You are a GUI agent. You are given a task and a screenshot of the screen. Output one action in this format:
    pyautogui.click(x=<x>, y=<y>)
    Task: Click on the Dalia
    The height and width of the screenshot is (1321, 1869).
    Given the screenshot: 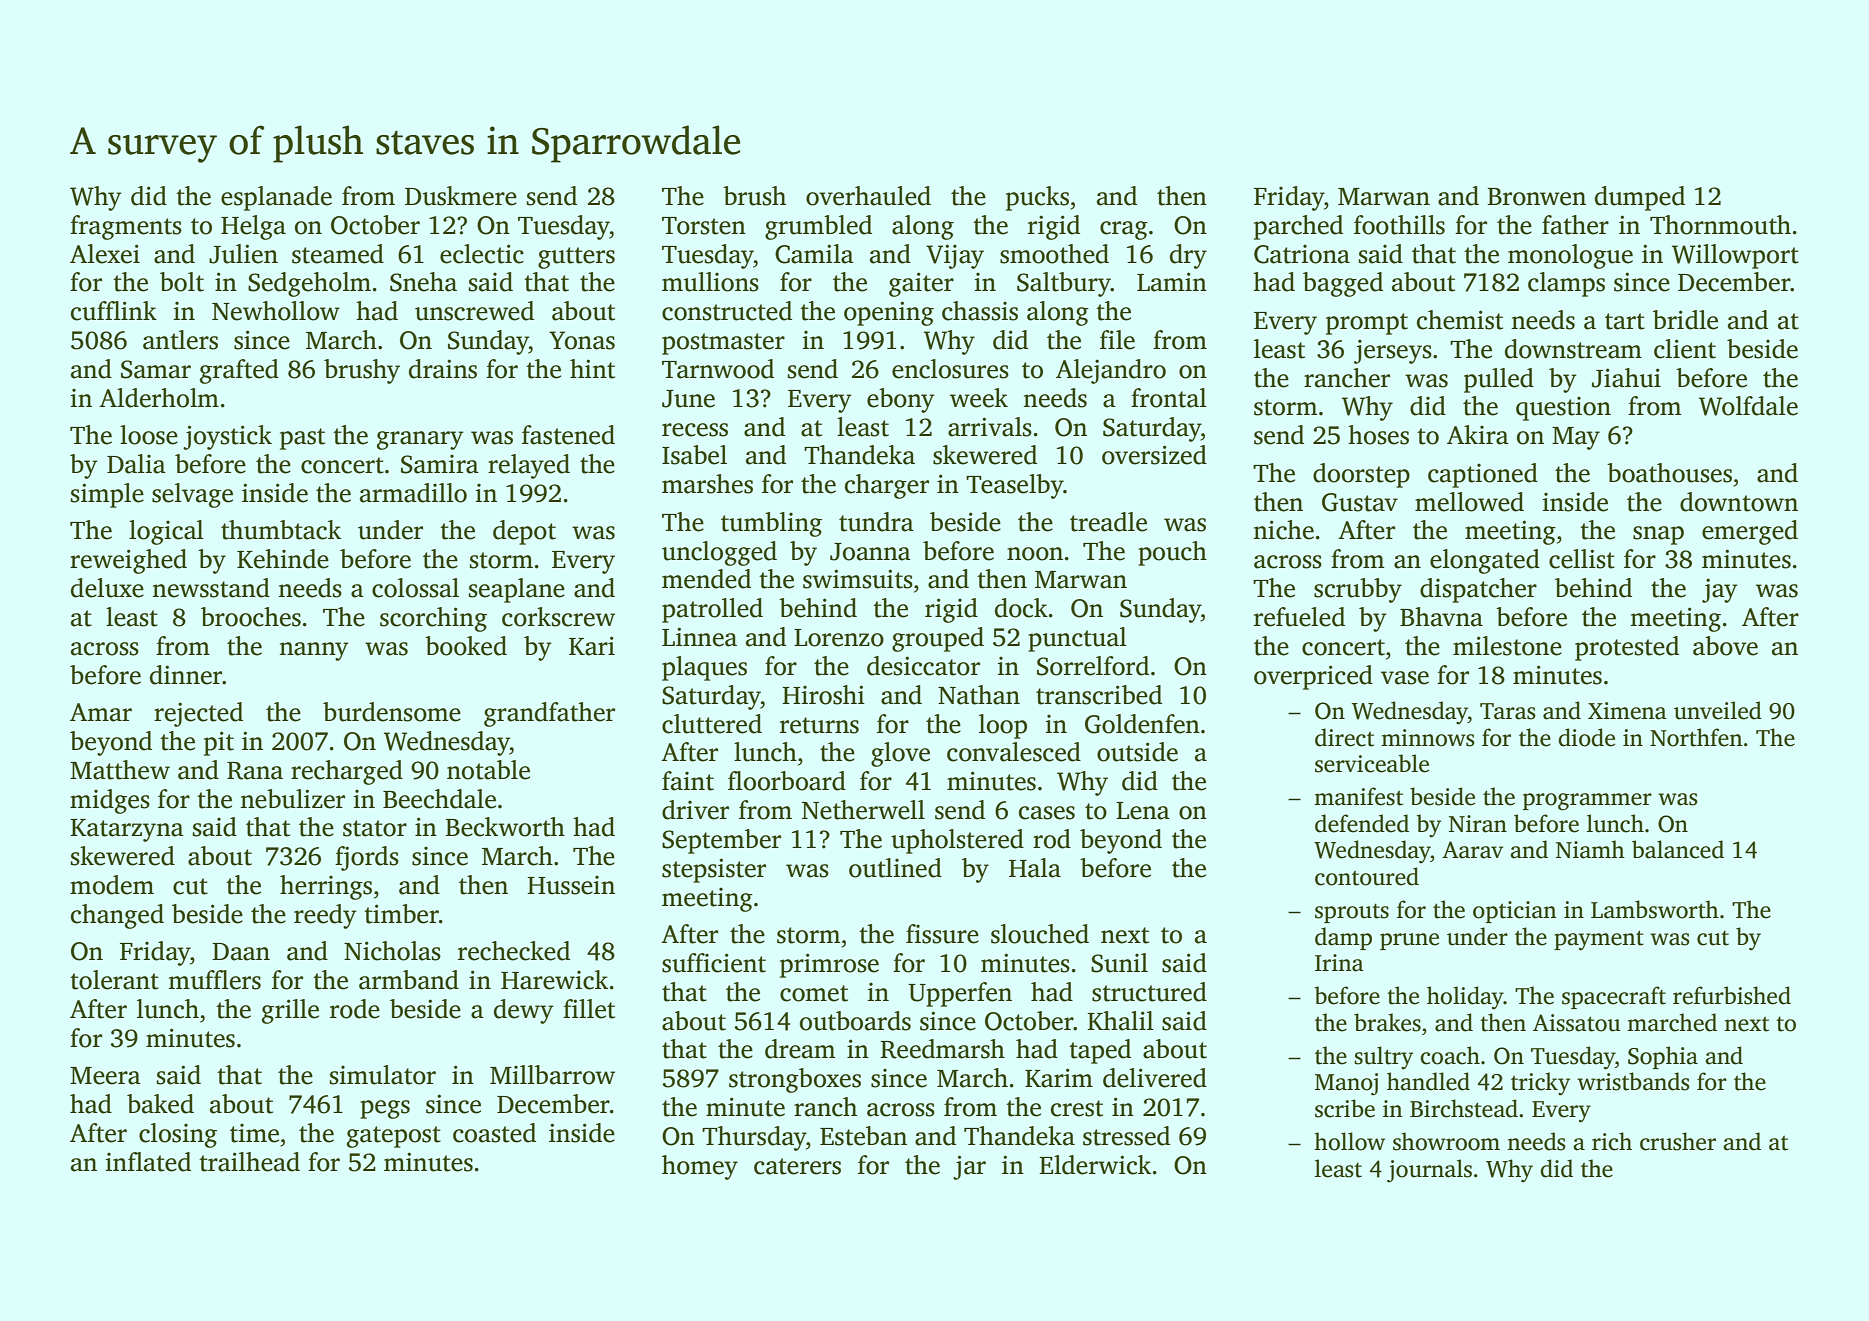 What is the action you would take?
    pyautogui.click(x=136, y=464)
